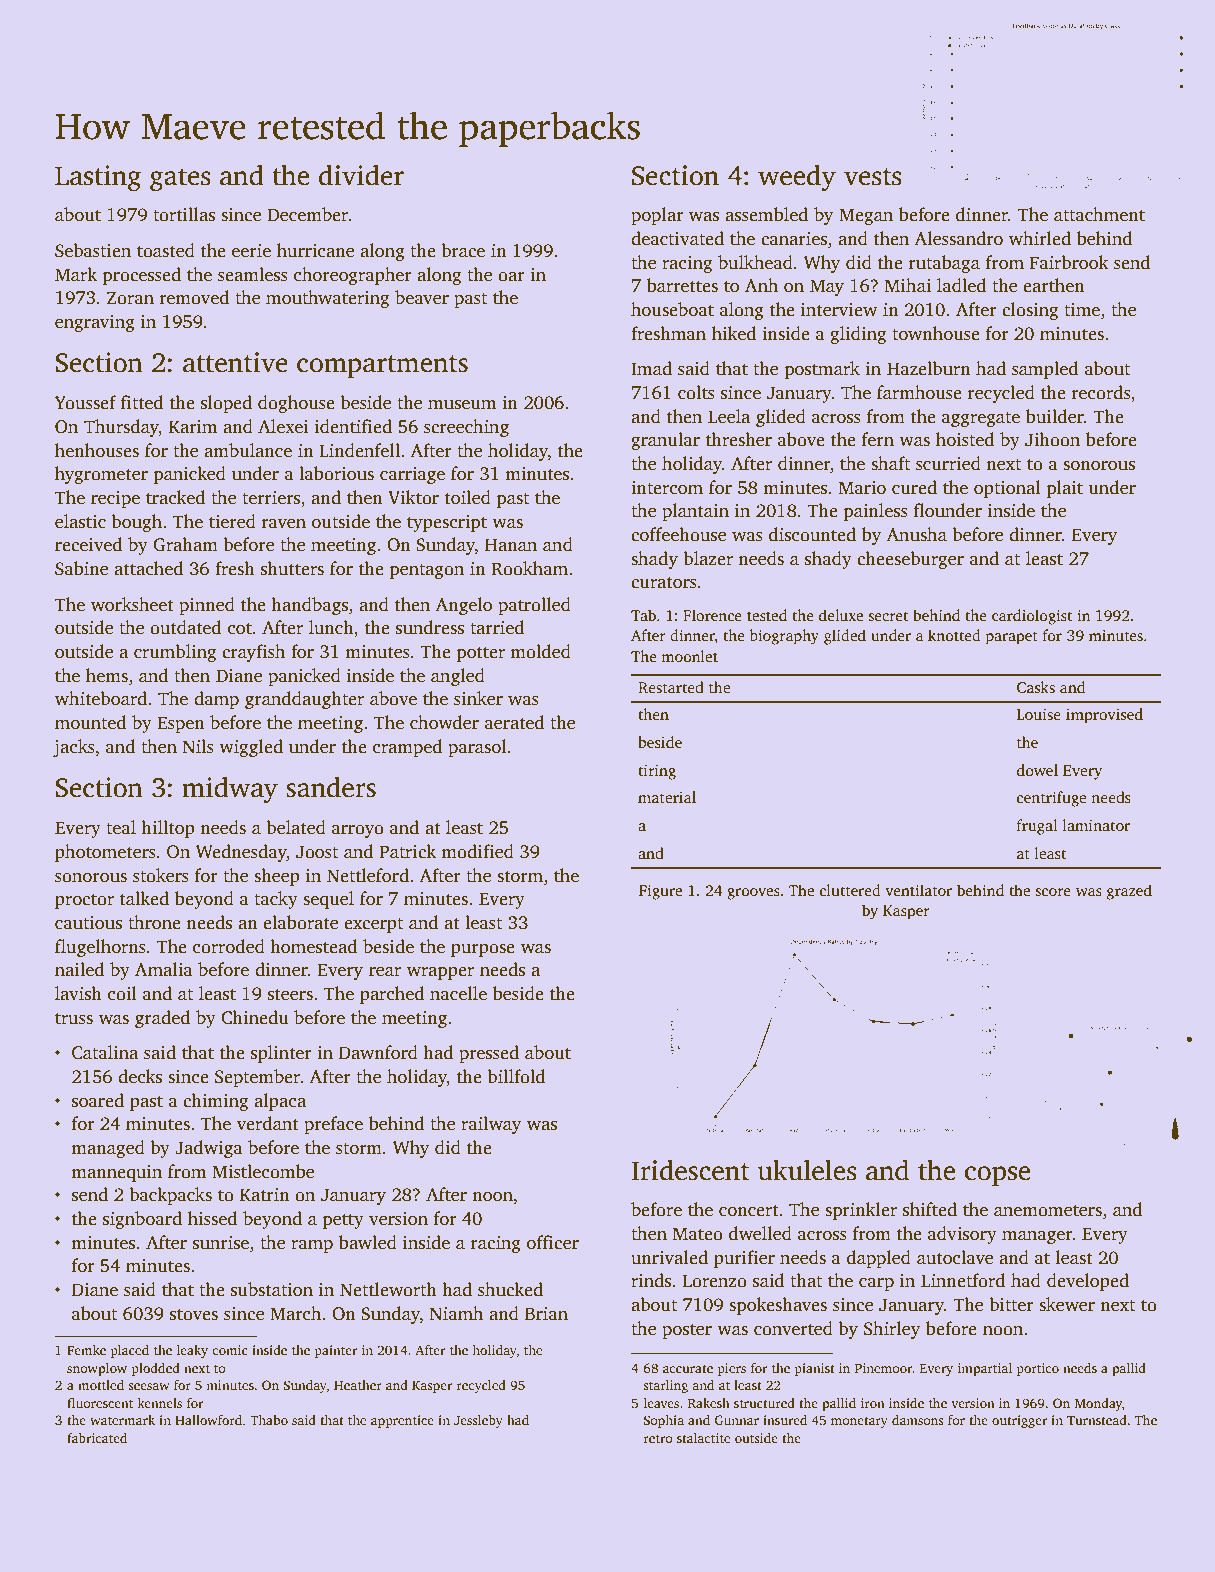 This screenshot has width=1215, height=1572. Describe the element at coordinates (107, 675) in the screenshot. I see `hems` at that location.
